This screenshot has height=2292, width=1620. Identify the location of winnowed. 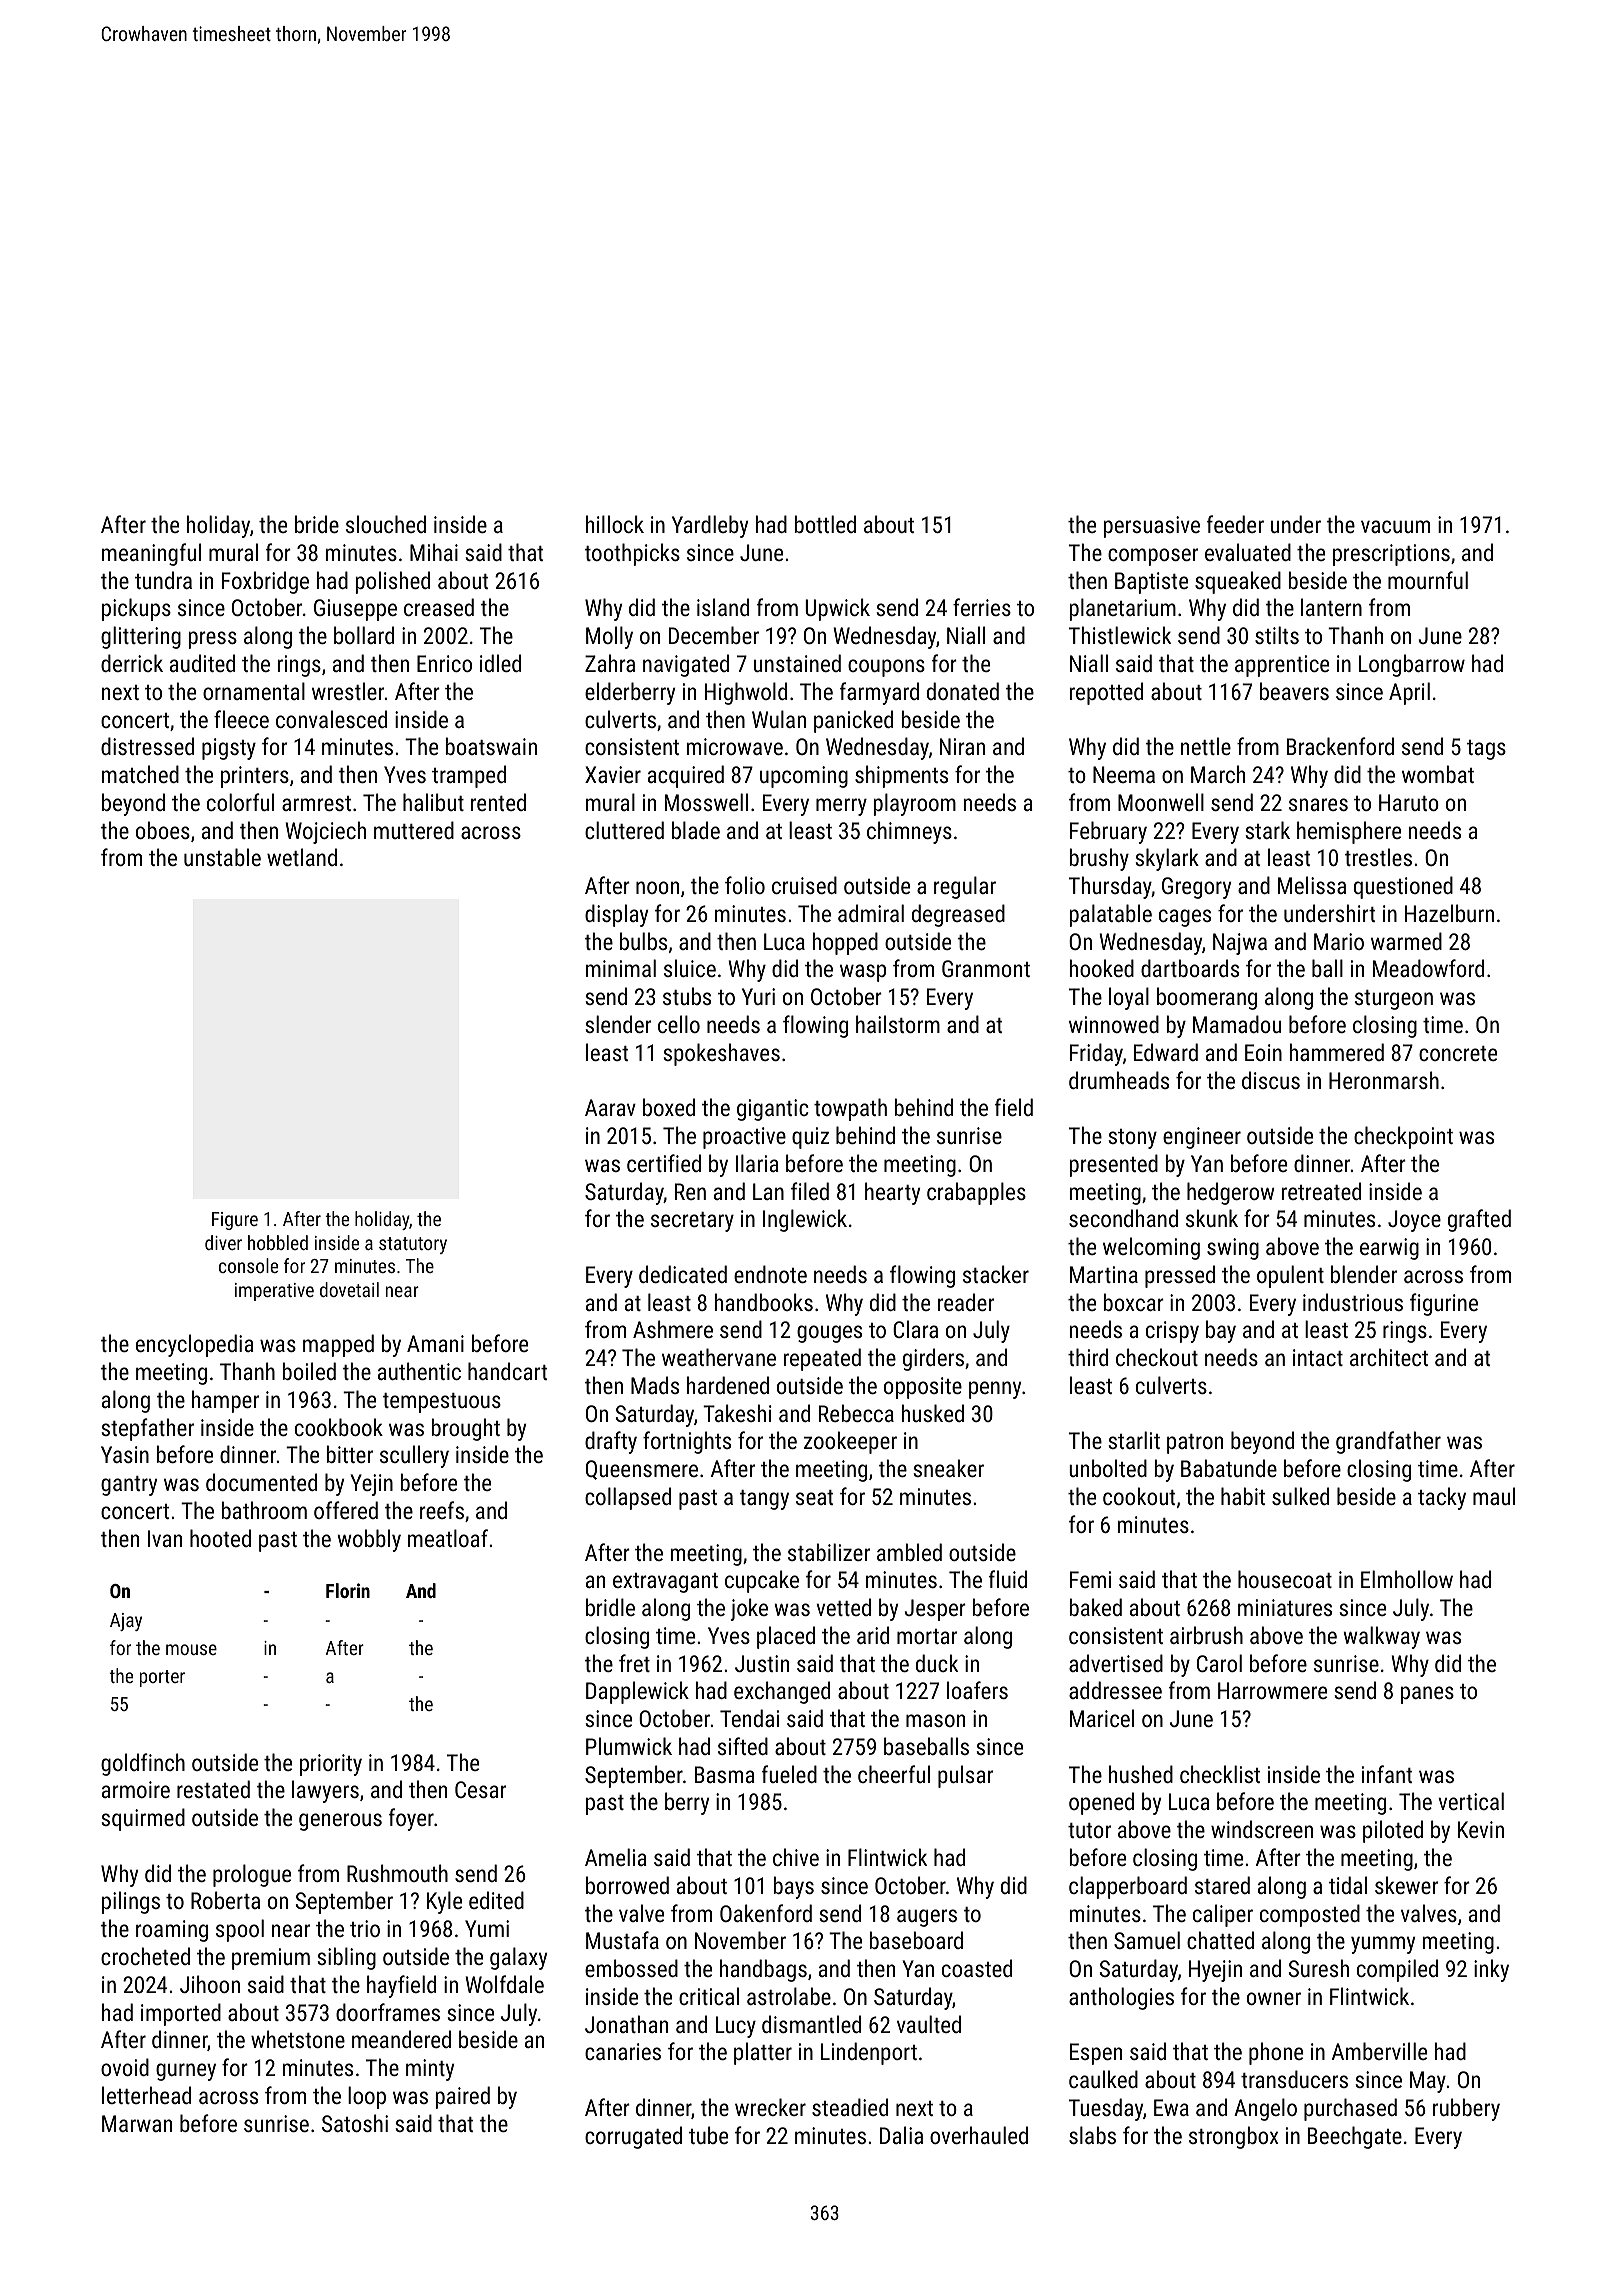
(1114, 1024).
